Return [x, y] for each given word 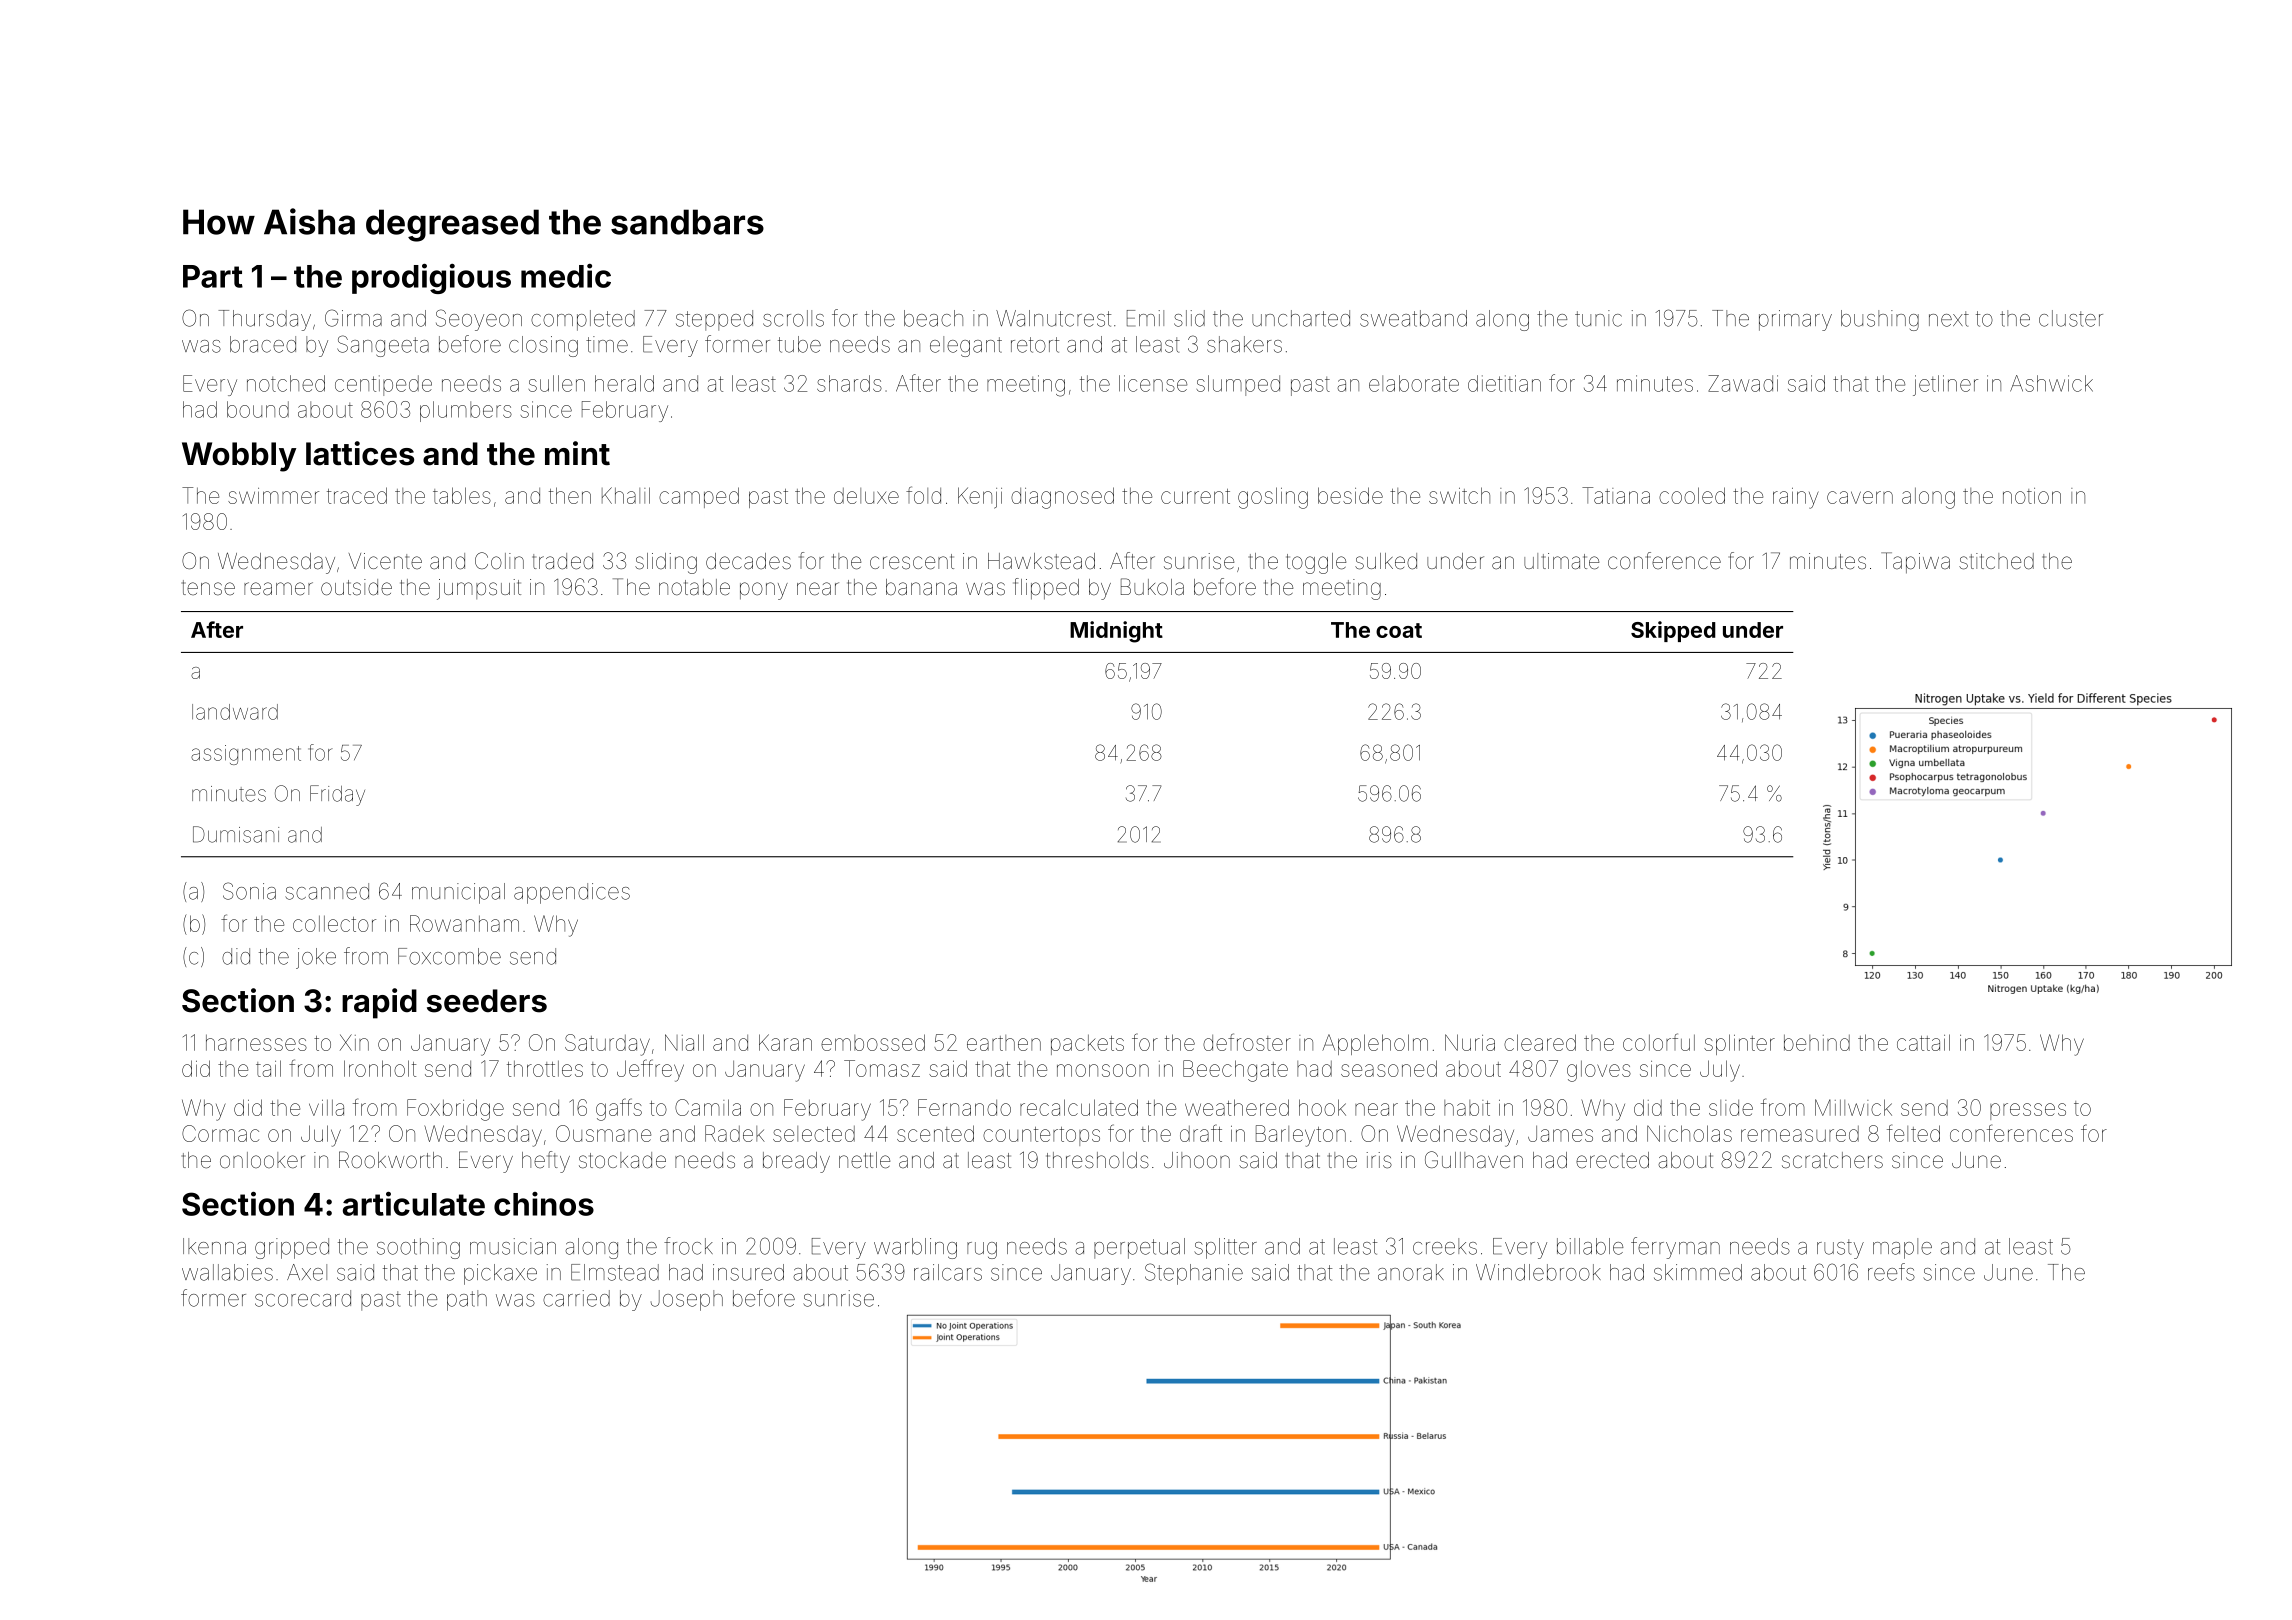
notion [2032, 496]
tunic [1598, 318]
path [467, 1300]
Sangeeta [383, 346]
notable [694, 587]
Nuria [1470, 1042]
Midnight [1116, 632]
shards [849, 383]
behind [1817, 1043]
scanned [327, 891]
